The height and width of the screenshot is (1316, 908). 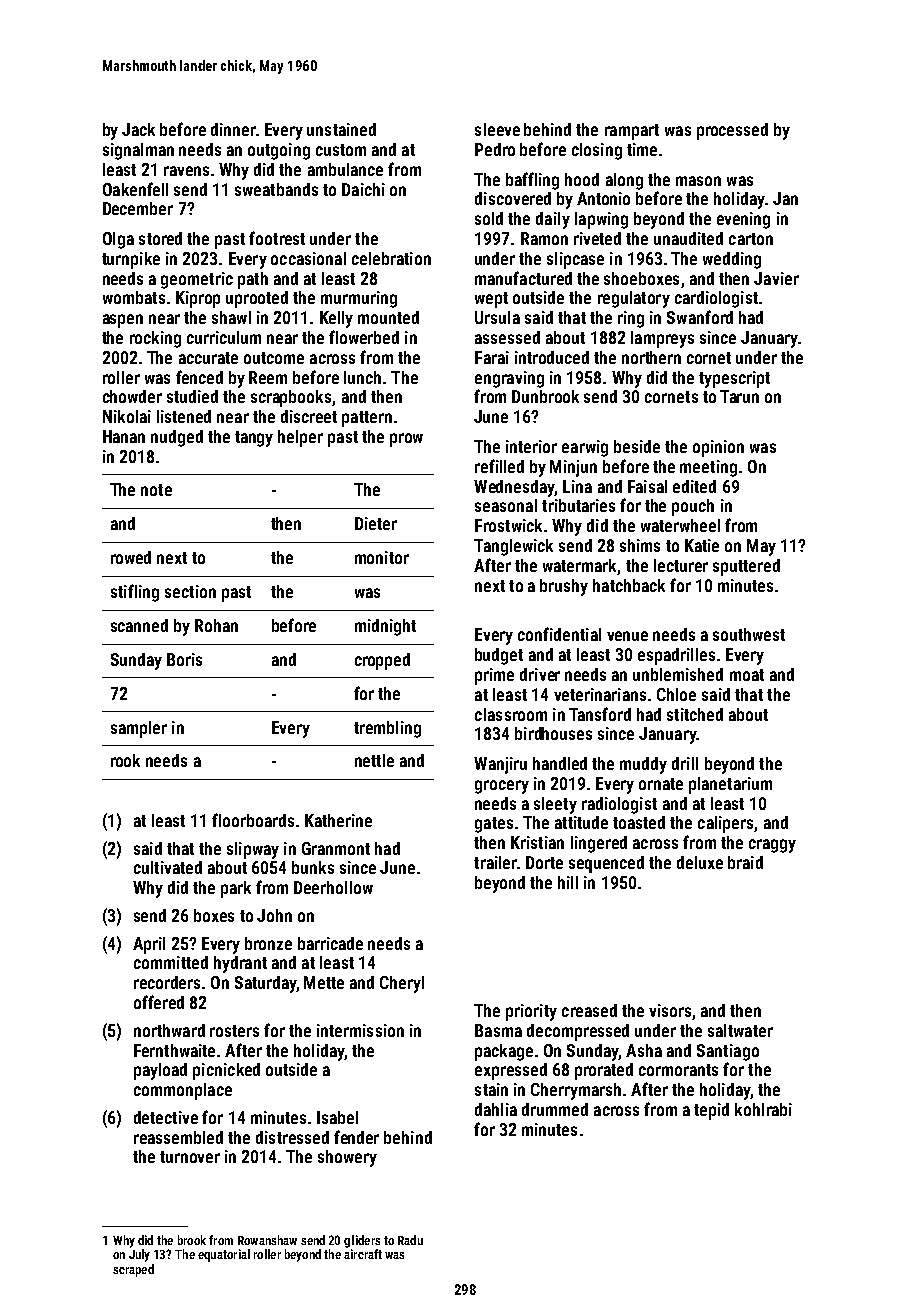 What do you see at coordinates (224, 1255) in the screenshot?
I see `equatorial` at bounding box center [224, 1255].
